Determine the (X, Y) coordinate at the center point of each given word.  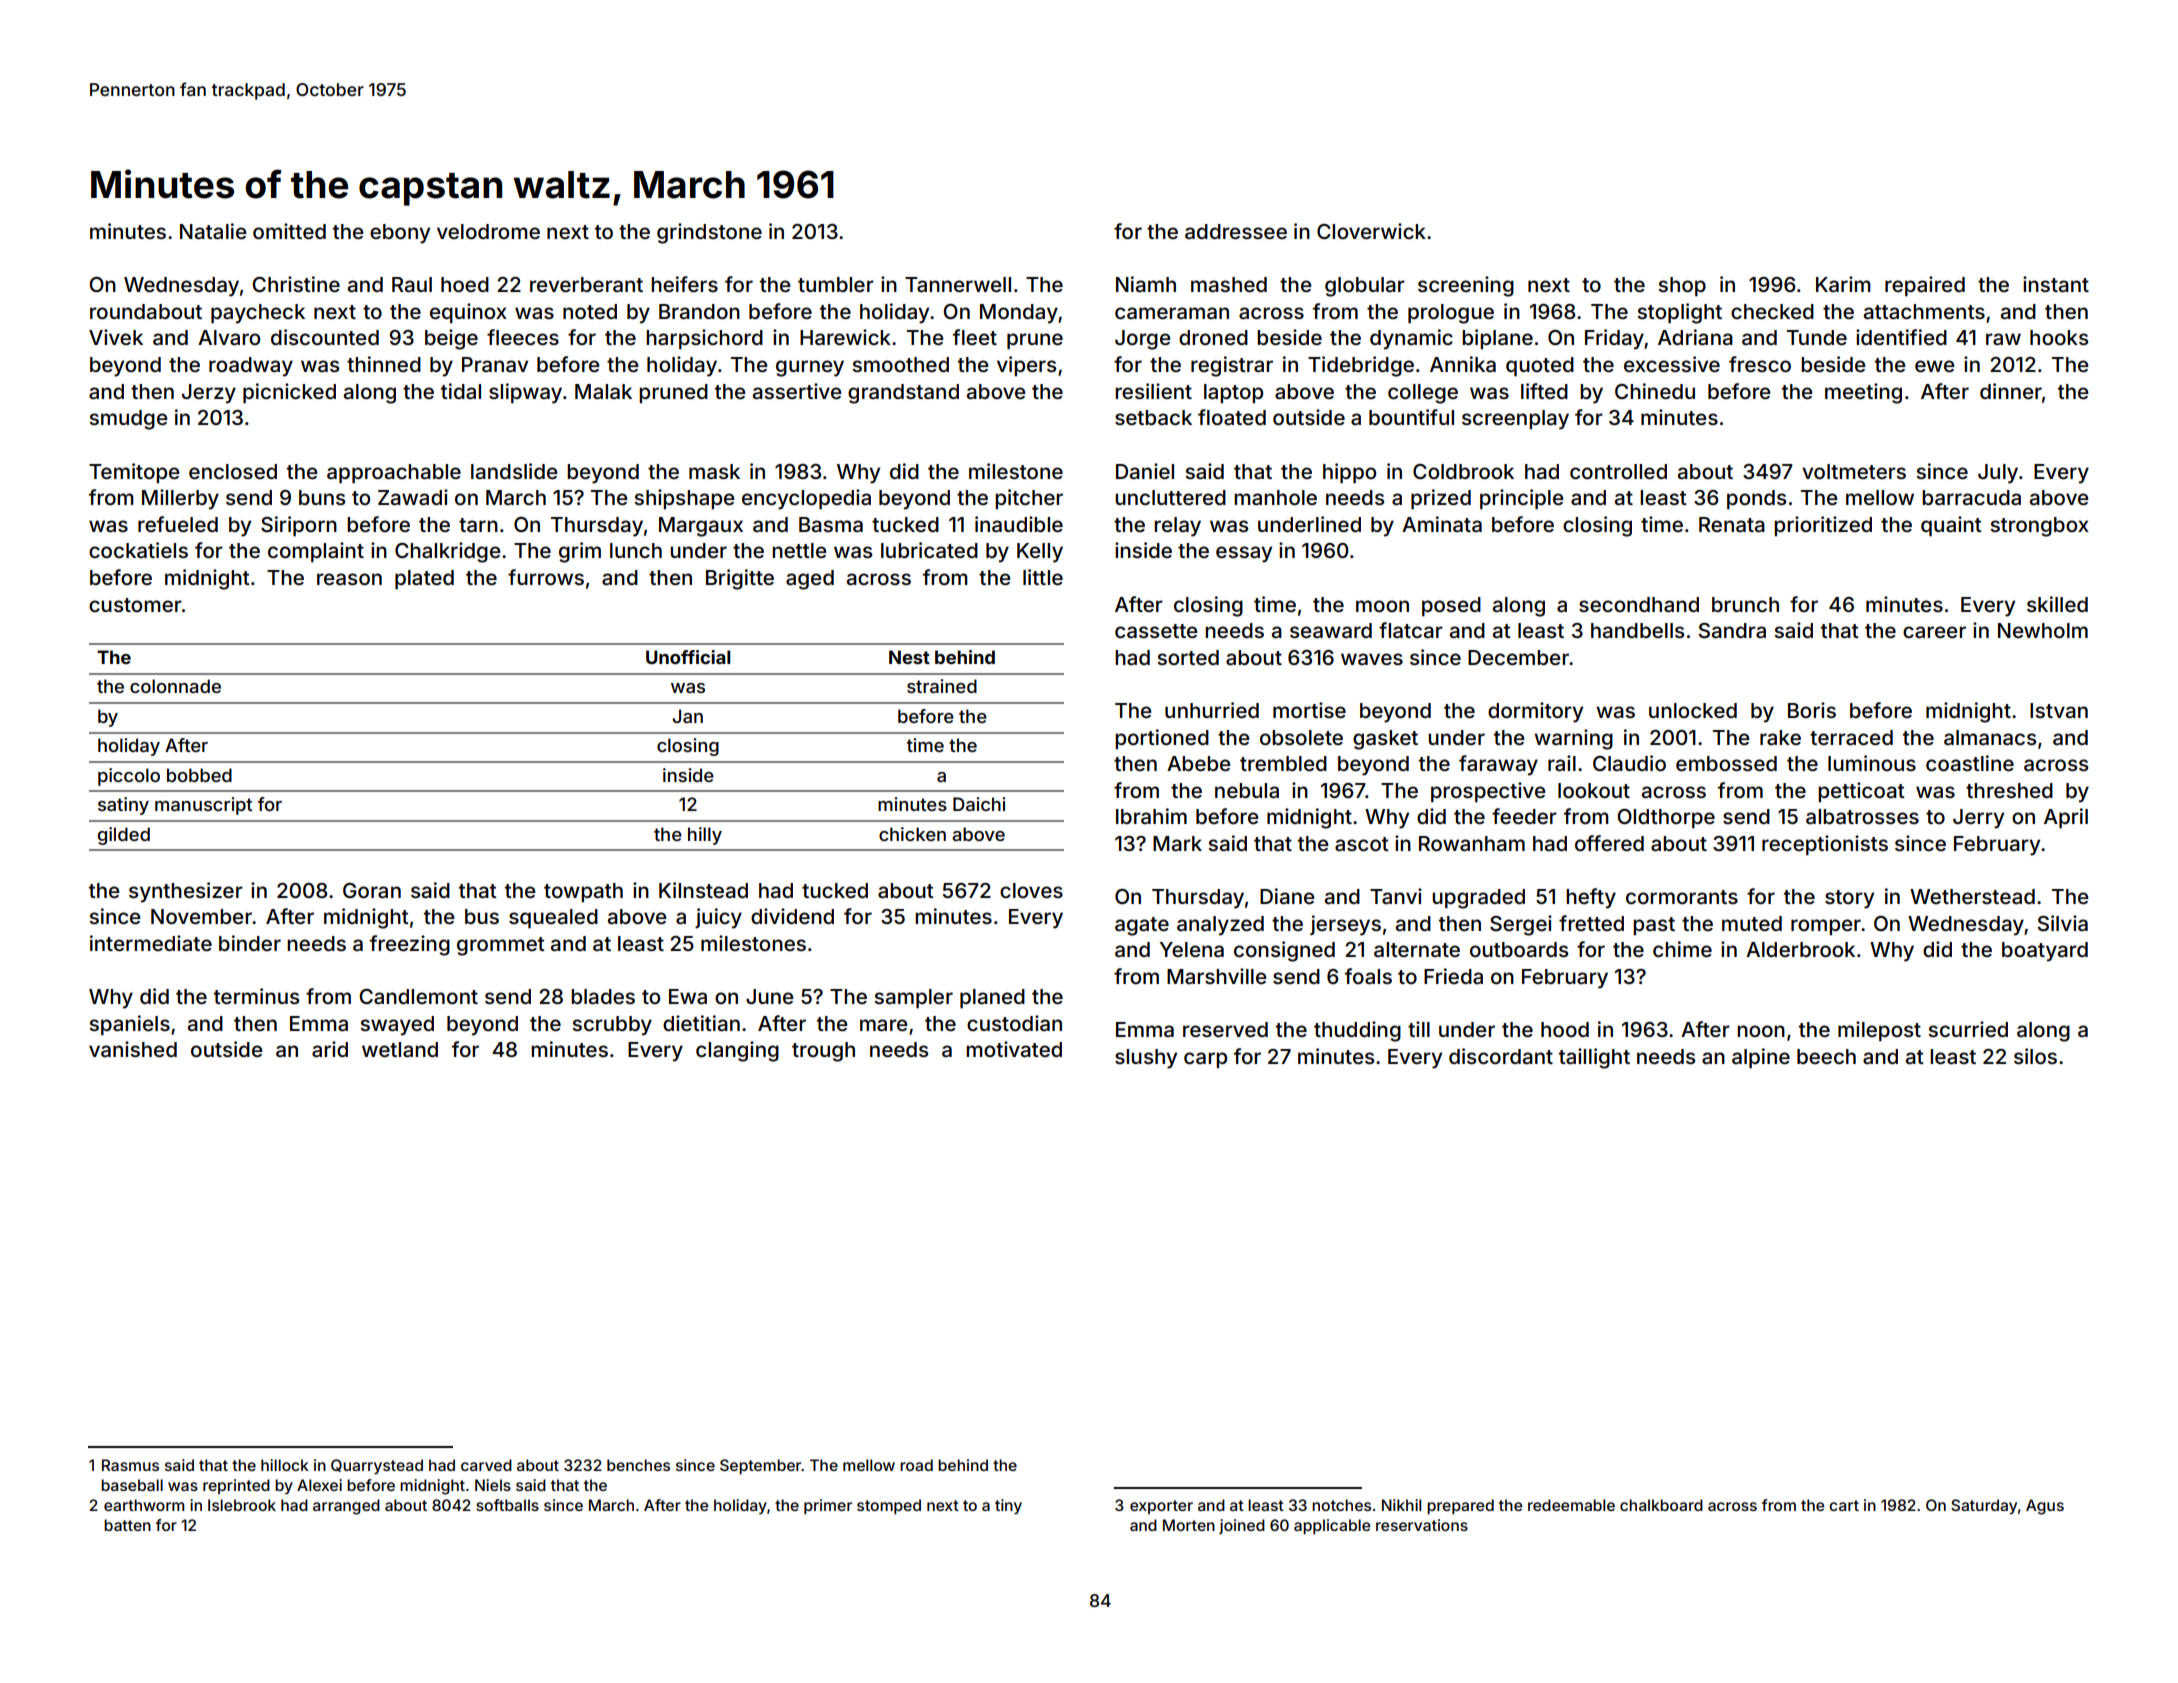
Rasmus (130, 1465)
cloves (1031, 890)
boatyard (2045, 952)
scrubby (612, 1026)
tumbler (836, 284)
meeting (1863, 393)
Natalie (213, 231)
